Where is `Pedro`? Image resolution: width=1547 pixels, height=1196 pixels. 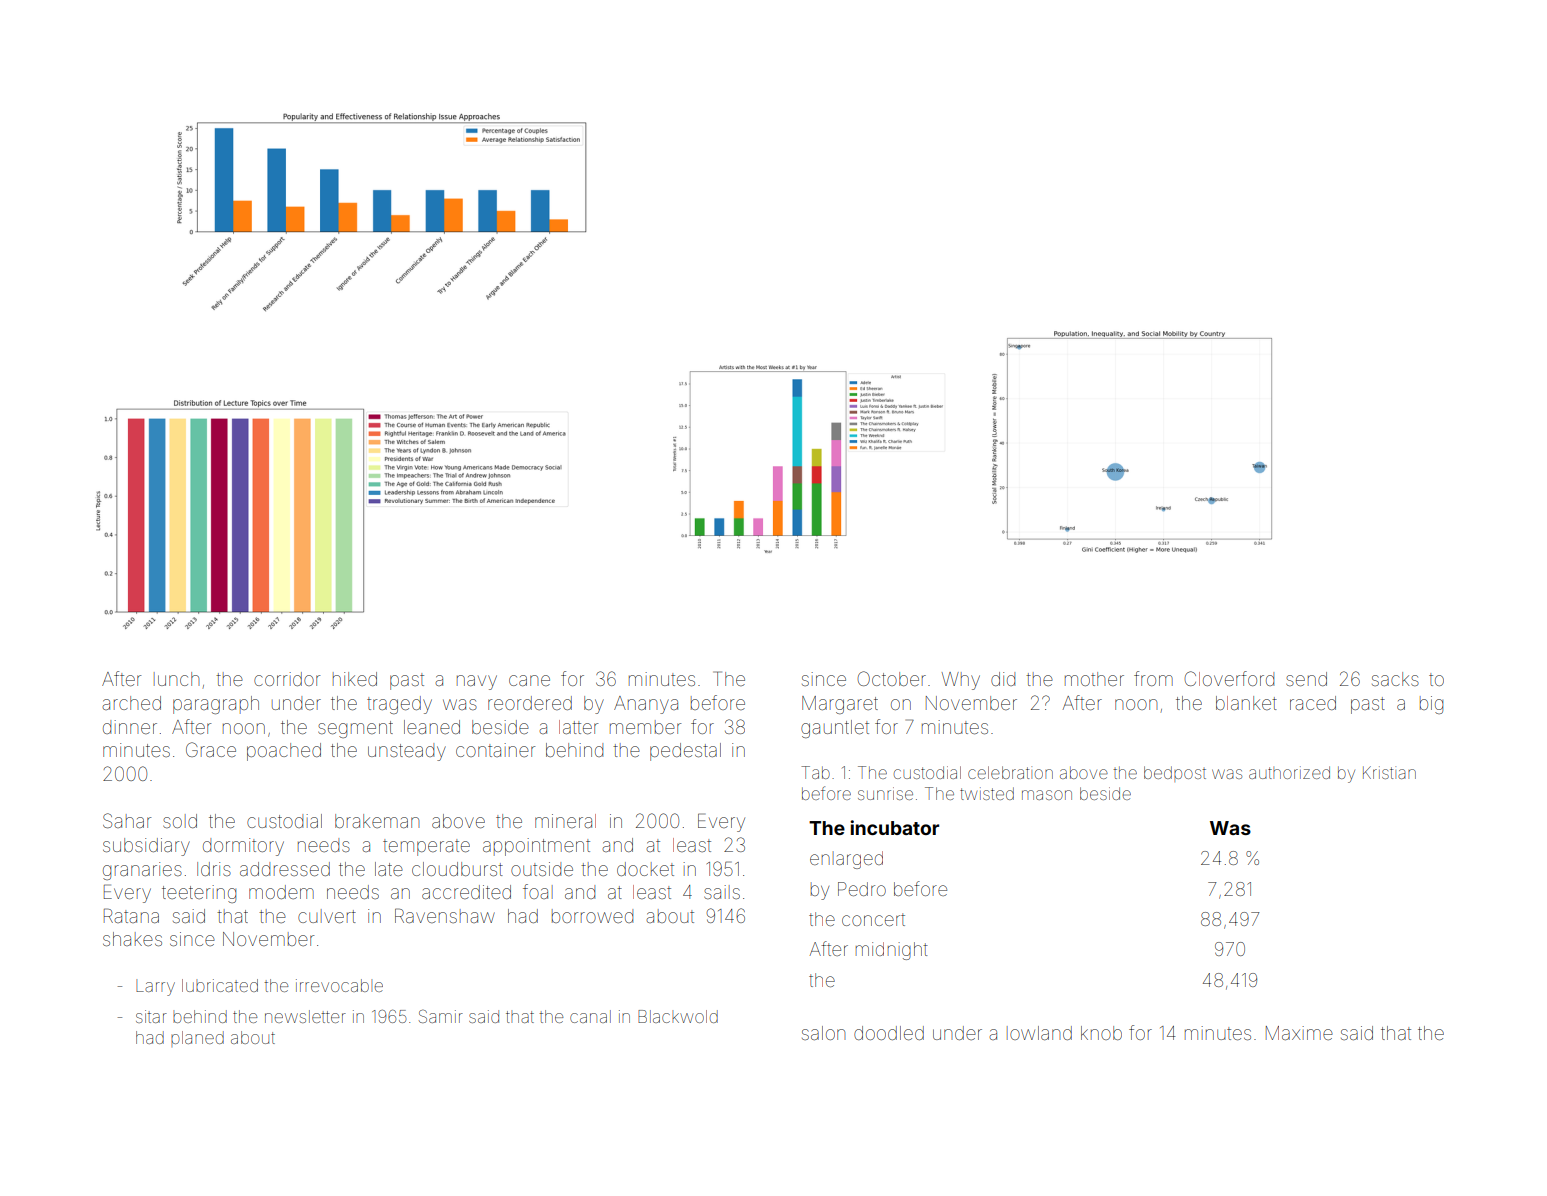
Pedro is located at coordinates (862, 889).
